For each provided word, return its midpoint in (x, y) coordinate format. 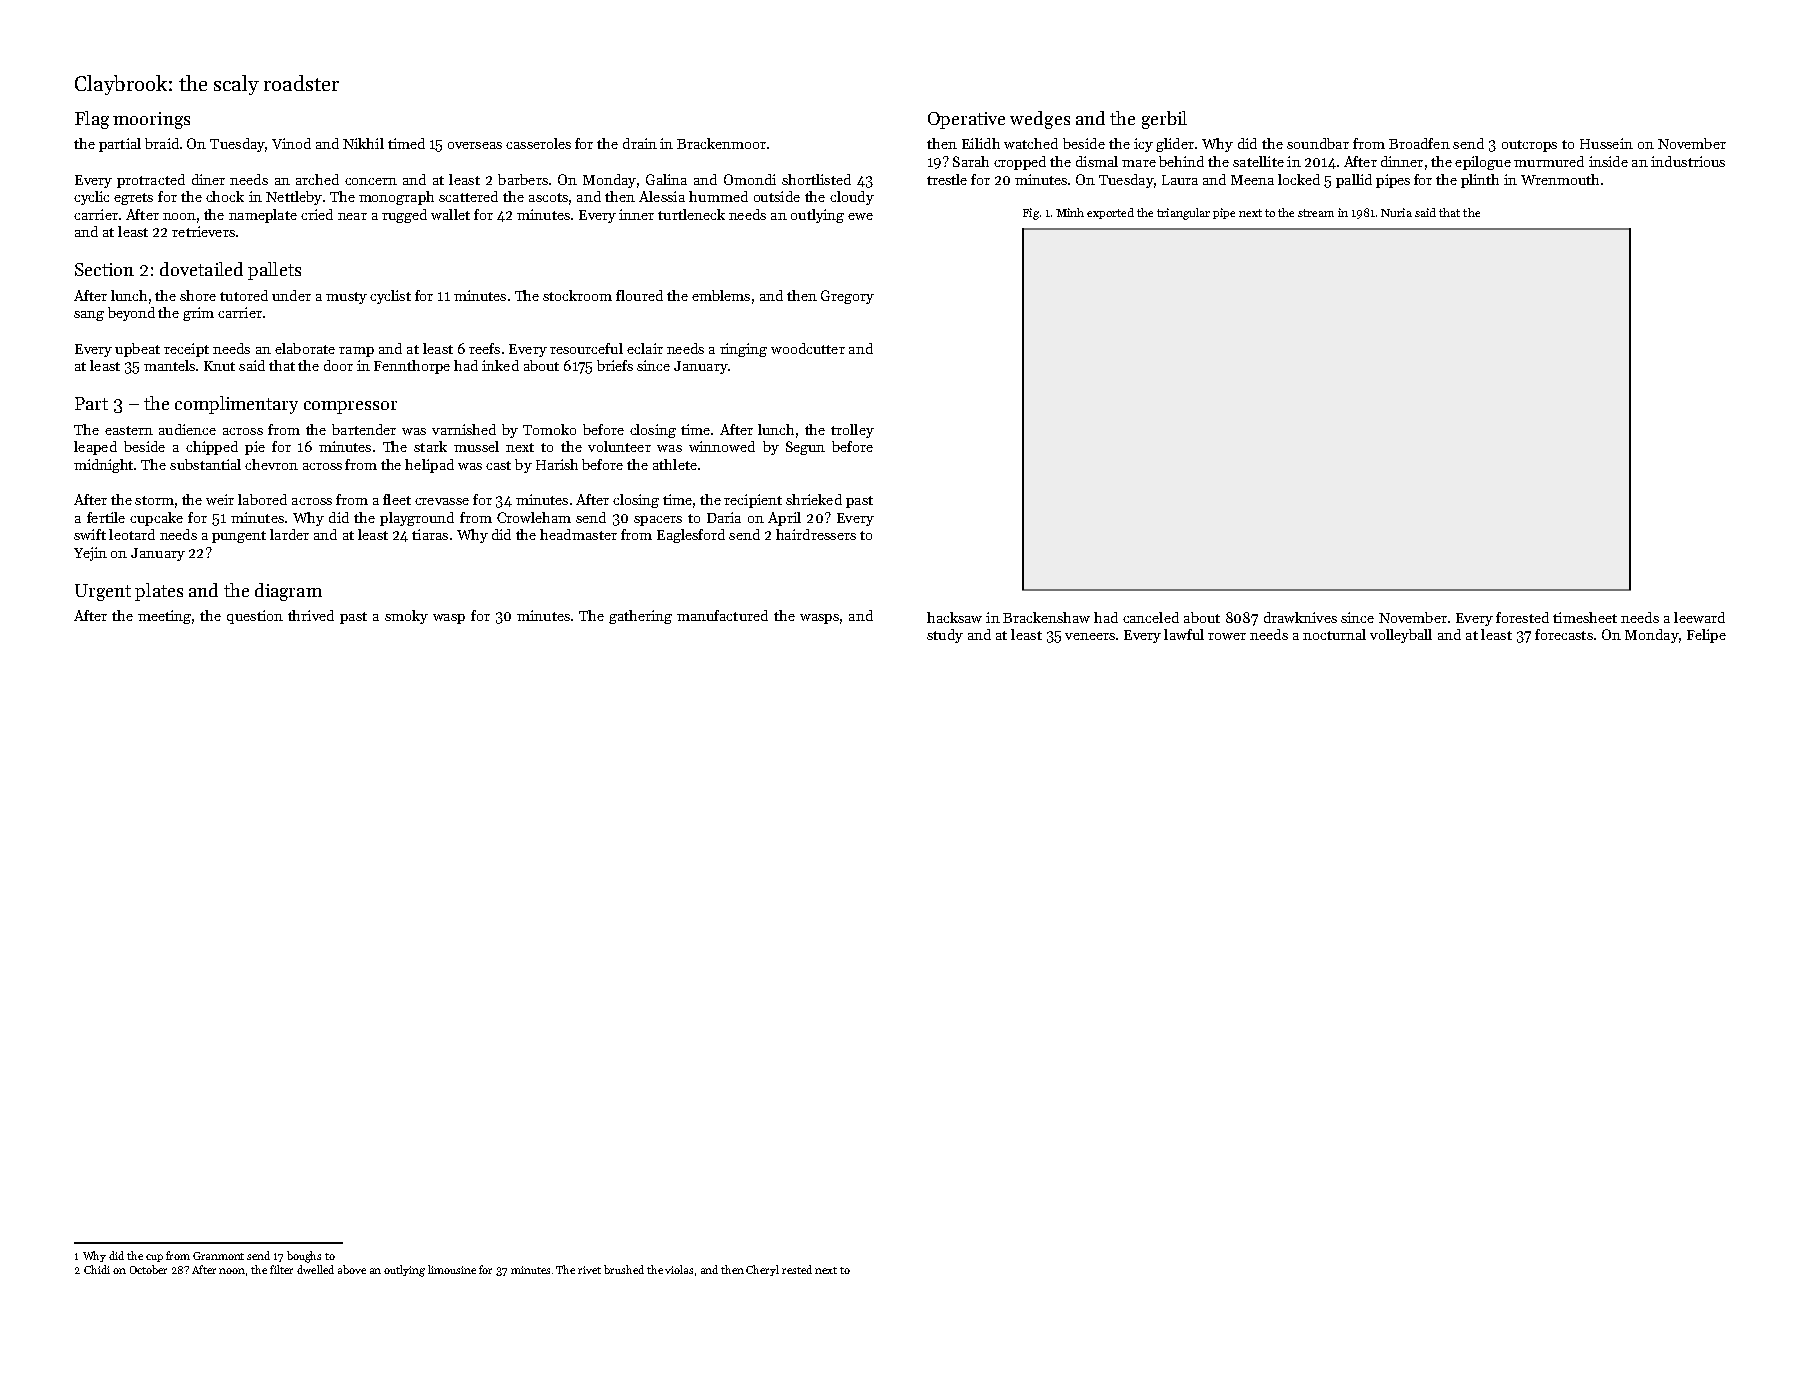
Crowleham (534, 517)
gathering (640, 617)
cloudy (852, 198)
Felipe (1706, 636)
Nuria (1396, 212)
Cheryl (762, 1270)
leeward (1699, 617)
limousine (452, 1269)
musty (346, 298)
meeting (164, 617)
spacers (658, 521)
